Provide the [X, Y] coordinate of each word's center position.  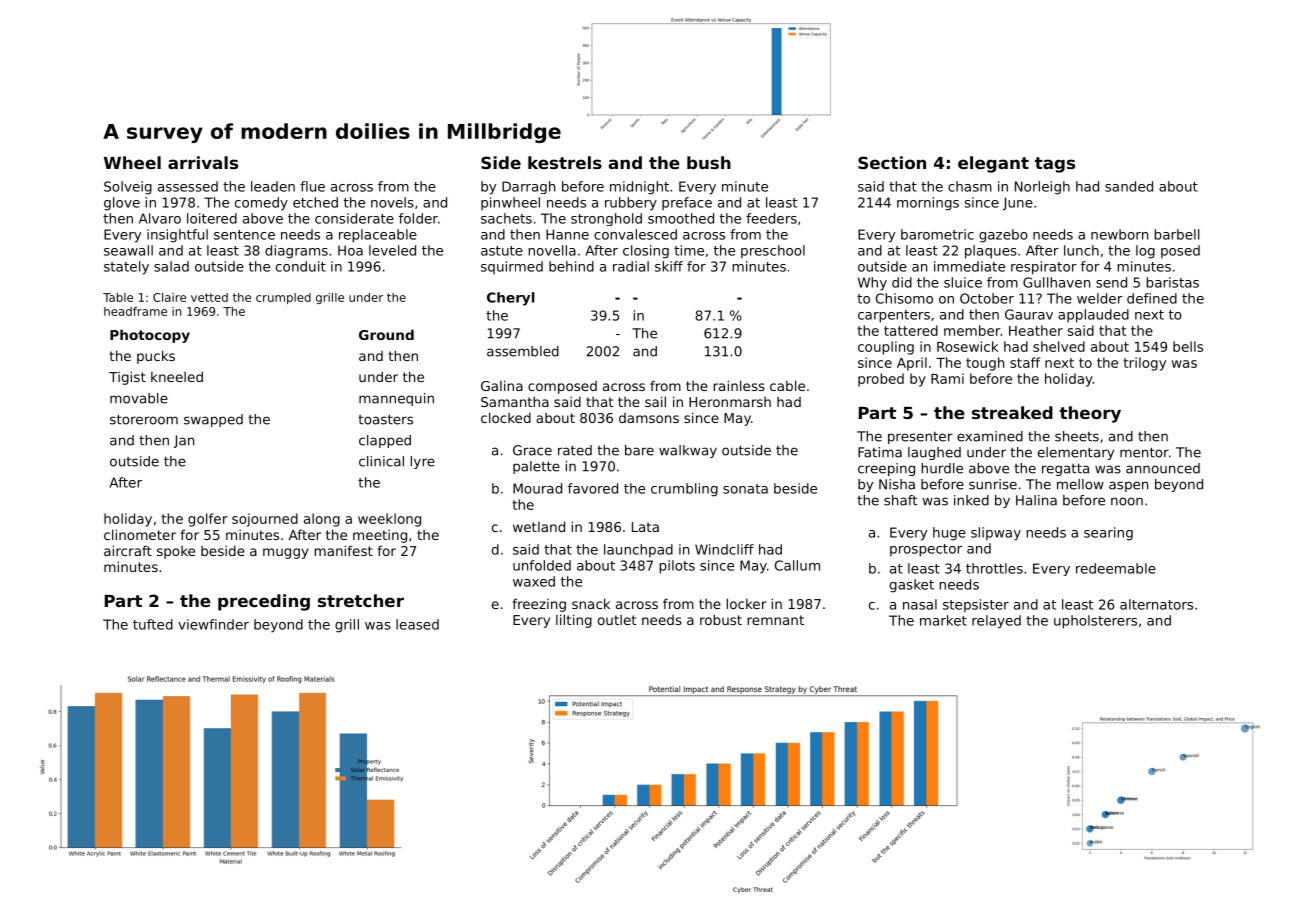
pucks [156, 357]
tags [1055, 165]
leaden [273, 186]
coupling [886, 348]
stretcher [361, 600]
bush [709, 162]
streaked [1012, 412]
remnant [775, 620]
